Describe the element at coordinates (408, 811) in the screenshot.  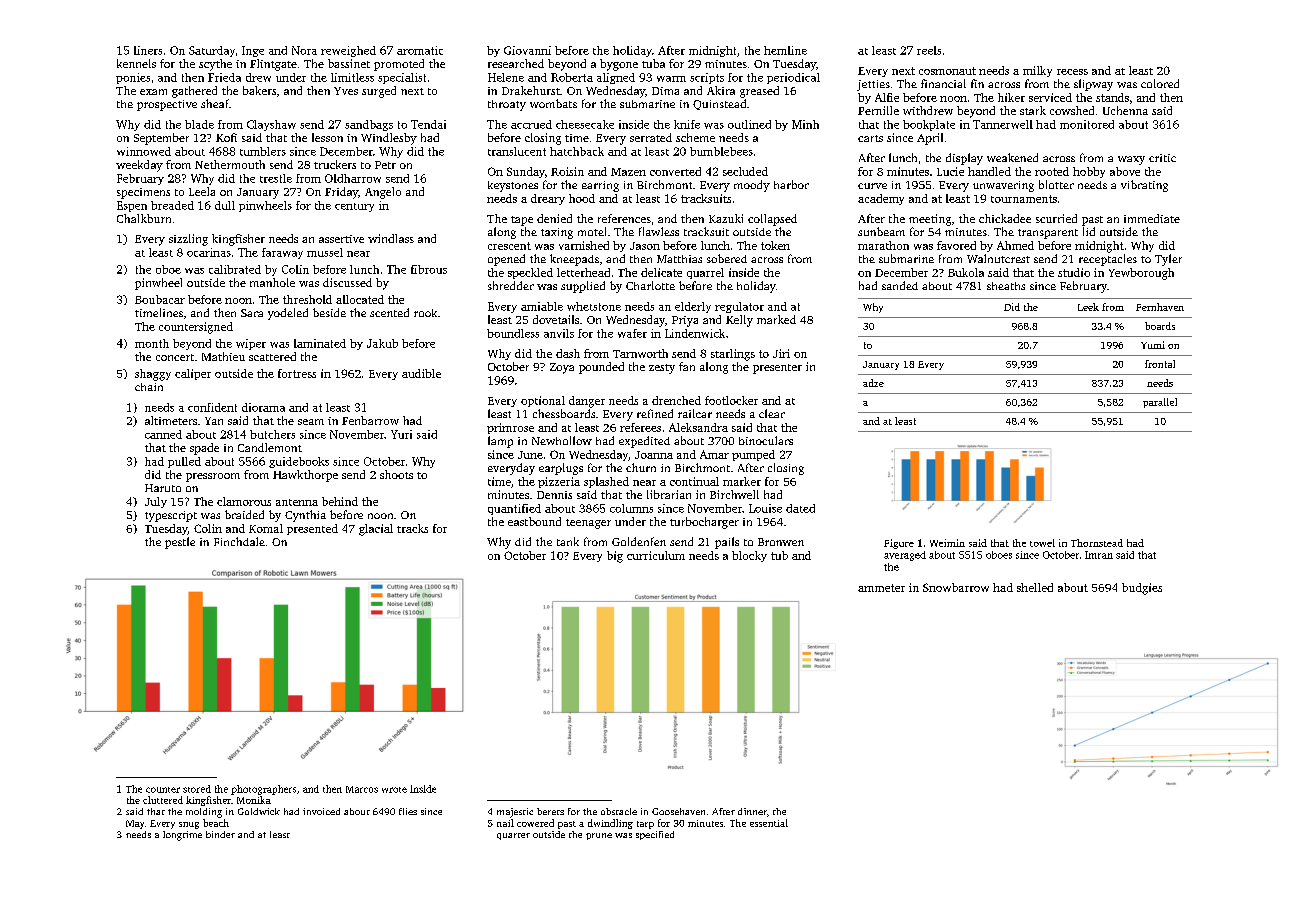
I see `flies` at that location.
